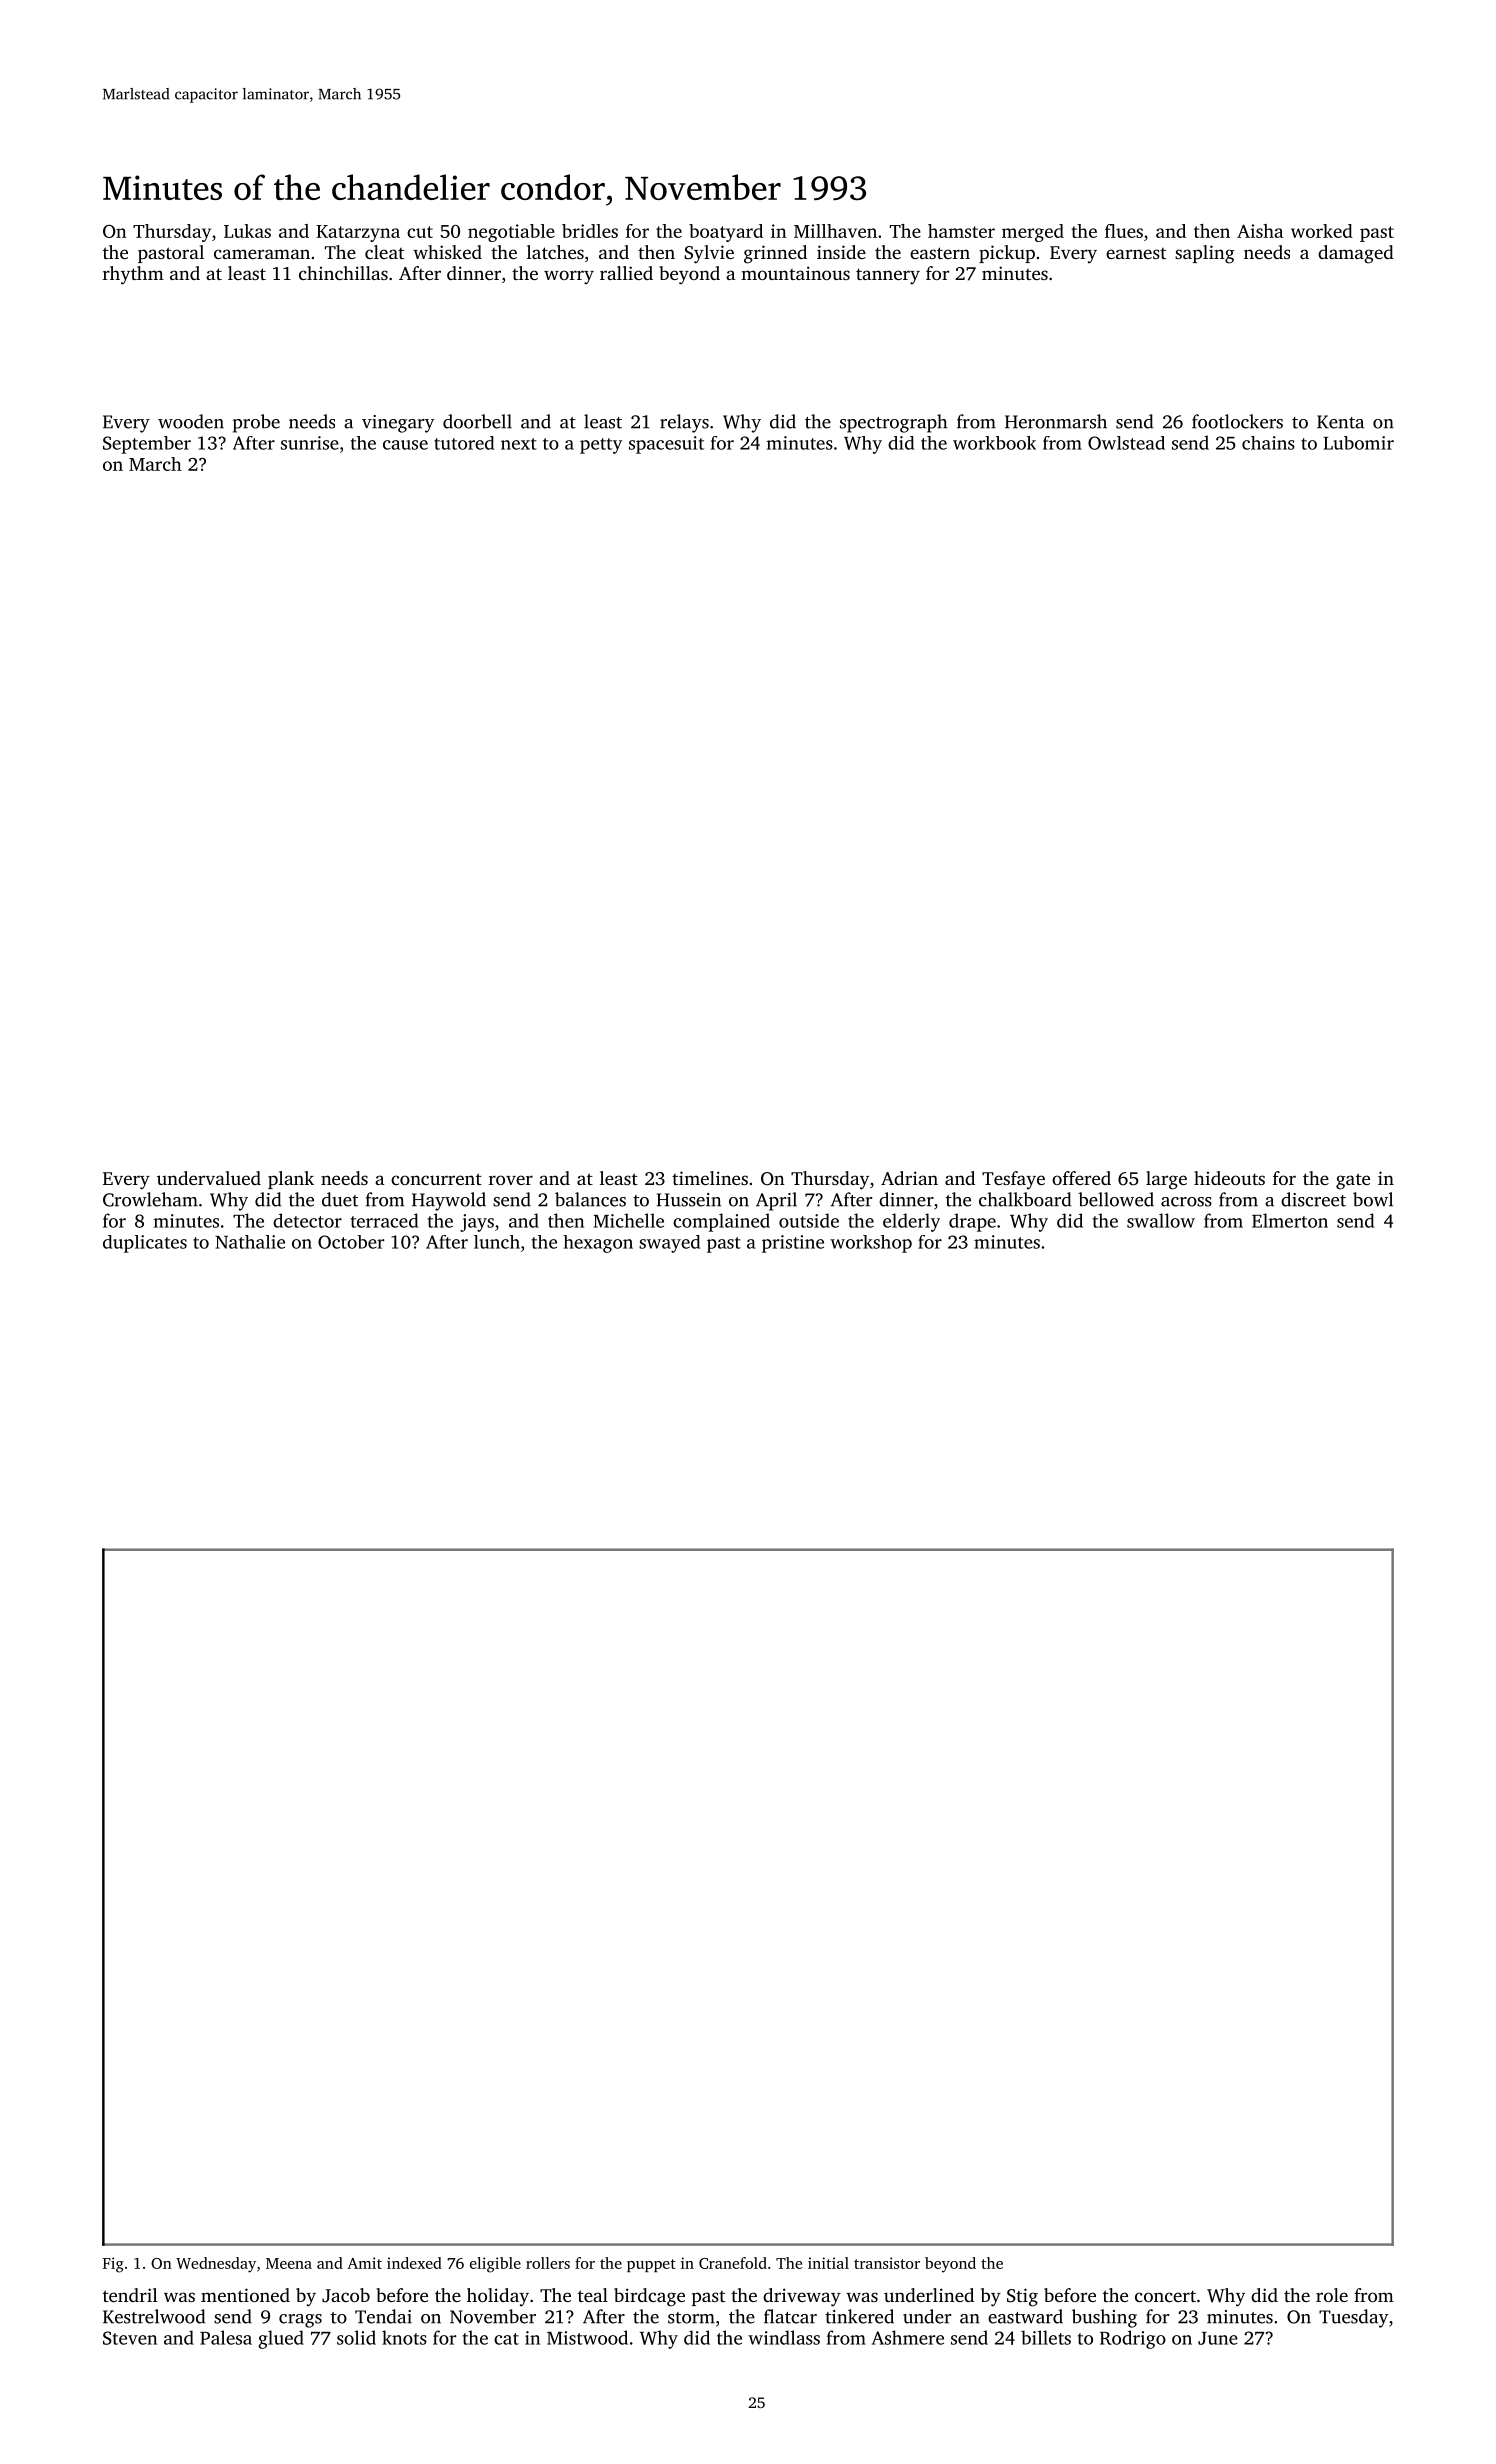 This screenshot has height=2464, width=1496. I want to click on swayed, so click(669, 1244).
